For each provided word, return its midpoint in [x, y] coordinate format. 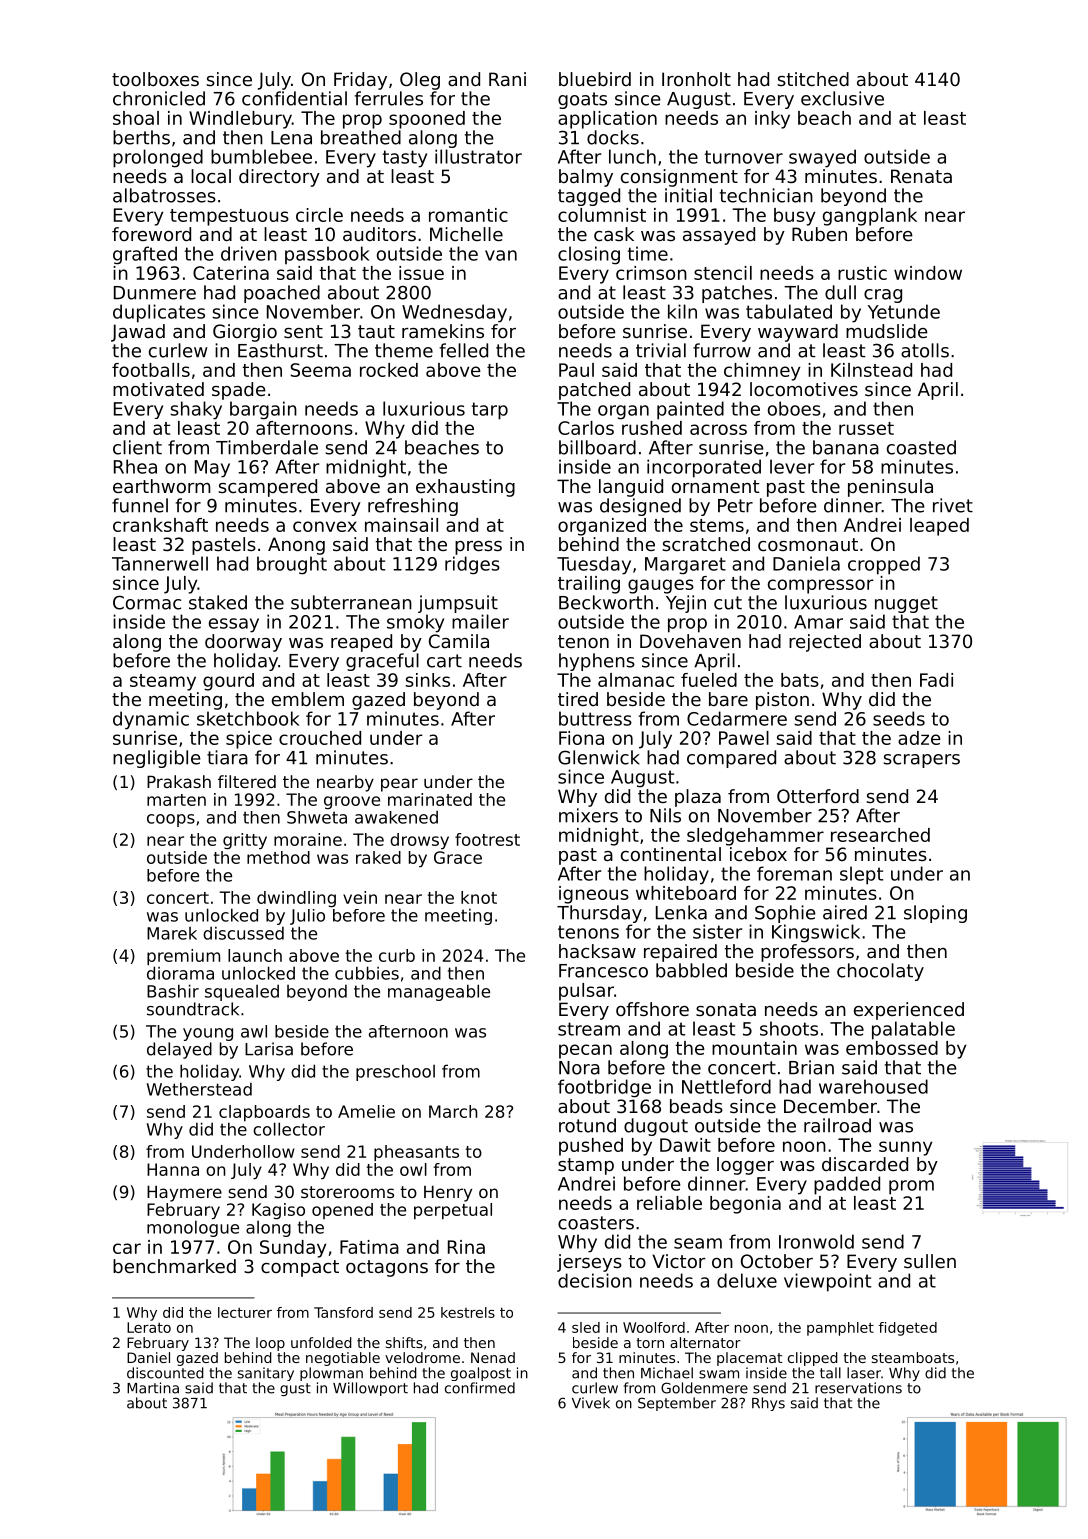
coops [171, 820]
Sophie [785, 914]
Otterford [818, 796]
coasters [596, 1223]
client [137, 447]
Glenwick [599, 757]
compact [300, 1268]
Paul [576, 370]
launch [255, 955]
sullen [930, 1261]
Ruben [819, 234]
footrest [487, 839]
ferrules [389, 98]
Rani [507, 79]
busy [794, 217]
